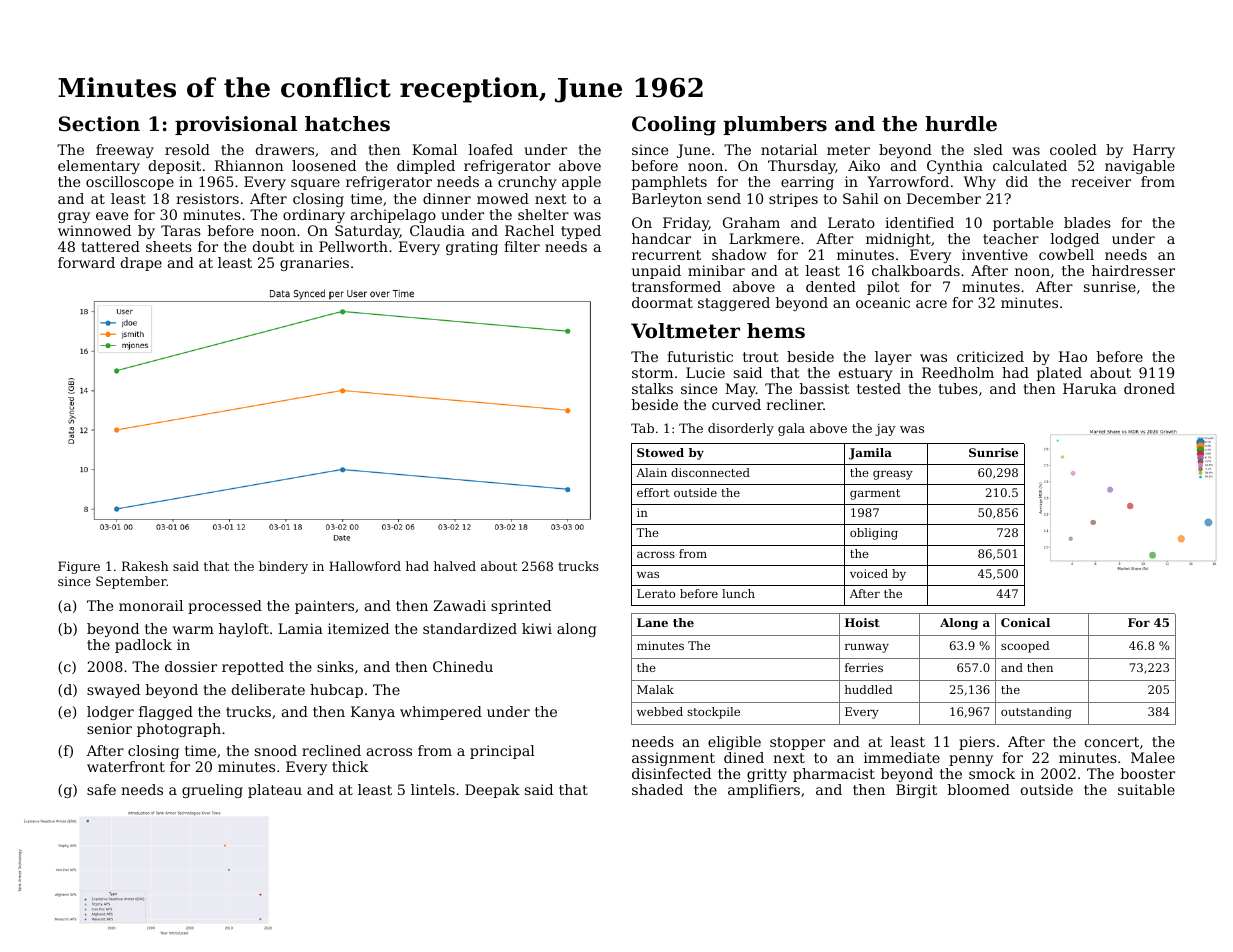 The width and height of the screenshot is (1233, 952). I want to click on snood, so click(276, 750).
